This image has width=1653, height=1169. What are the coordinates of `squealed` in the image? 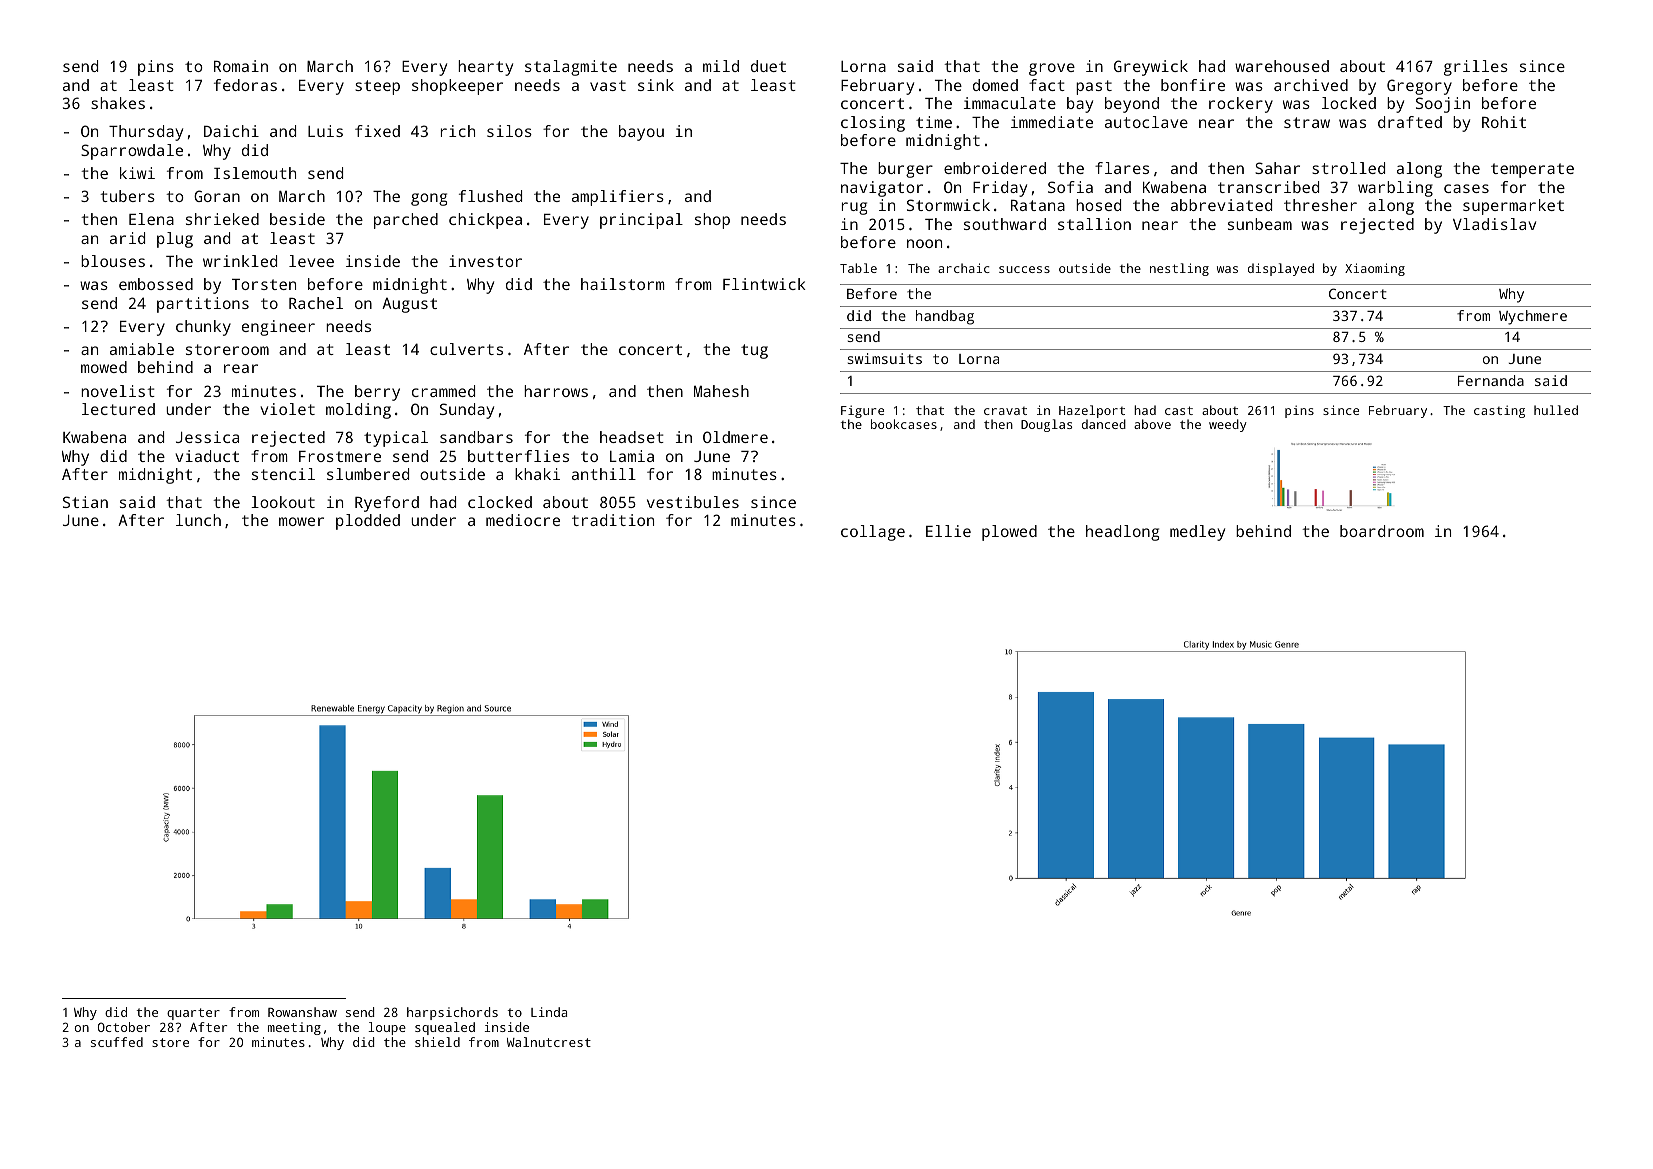 It's located at (445, 1028).
